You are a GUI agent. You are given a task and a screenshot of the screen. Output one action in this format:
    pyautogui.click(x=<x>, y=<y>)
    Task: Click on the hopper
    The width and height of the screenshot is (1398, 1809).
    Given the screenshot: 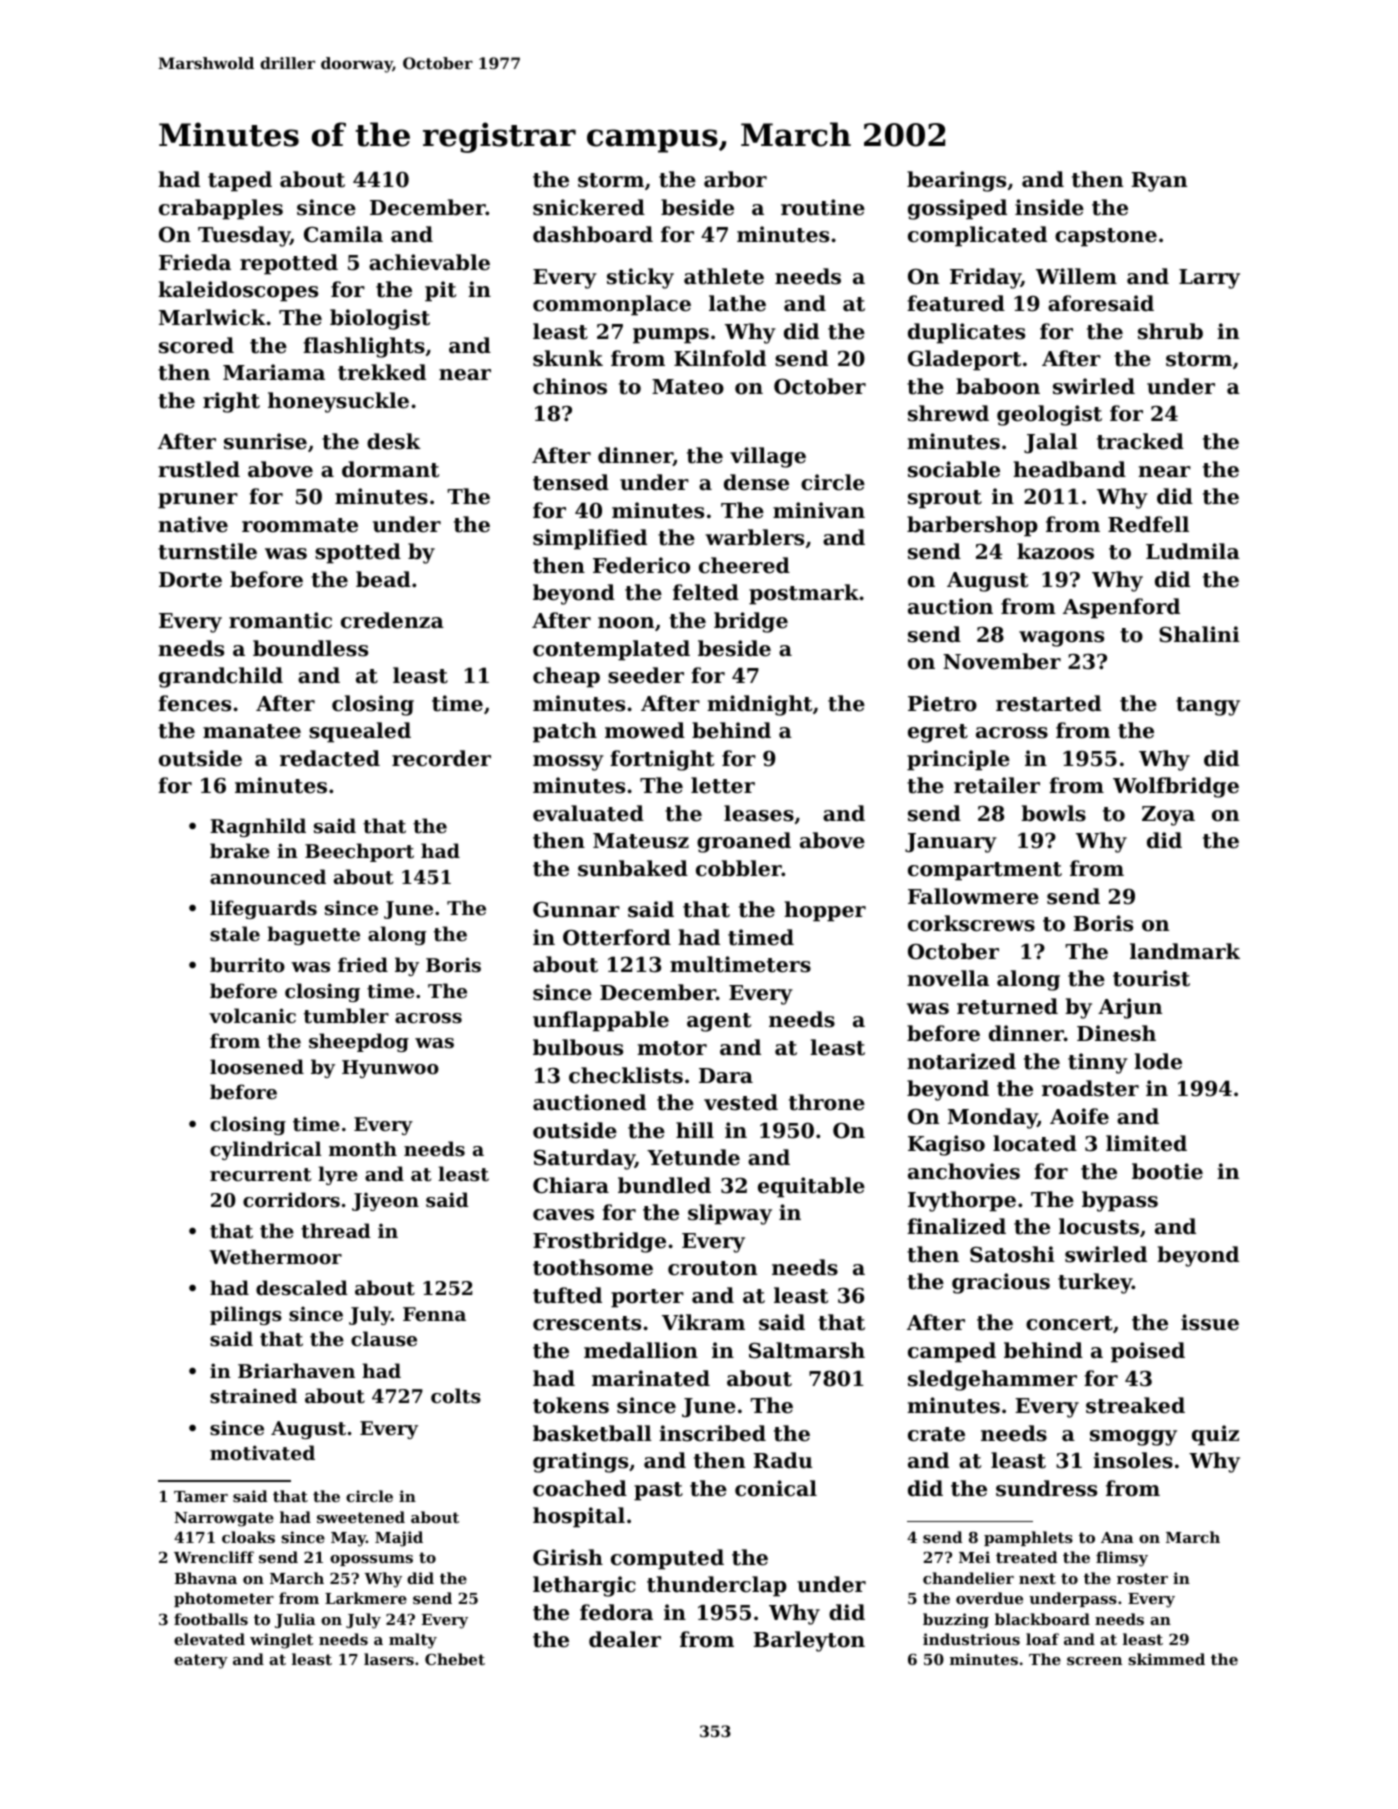 What is the action you would take?
    pyautogui.click(x=825, y=911)
